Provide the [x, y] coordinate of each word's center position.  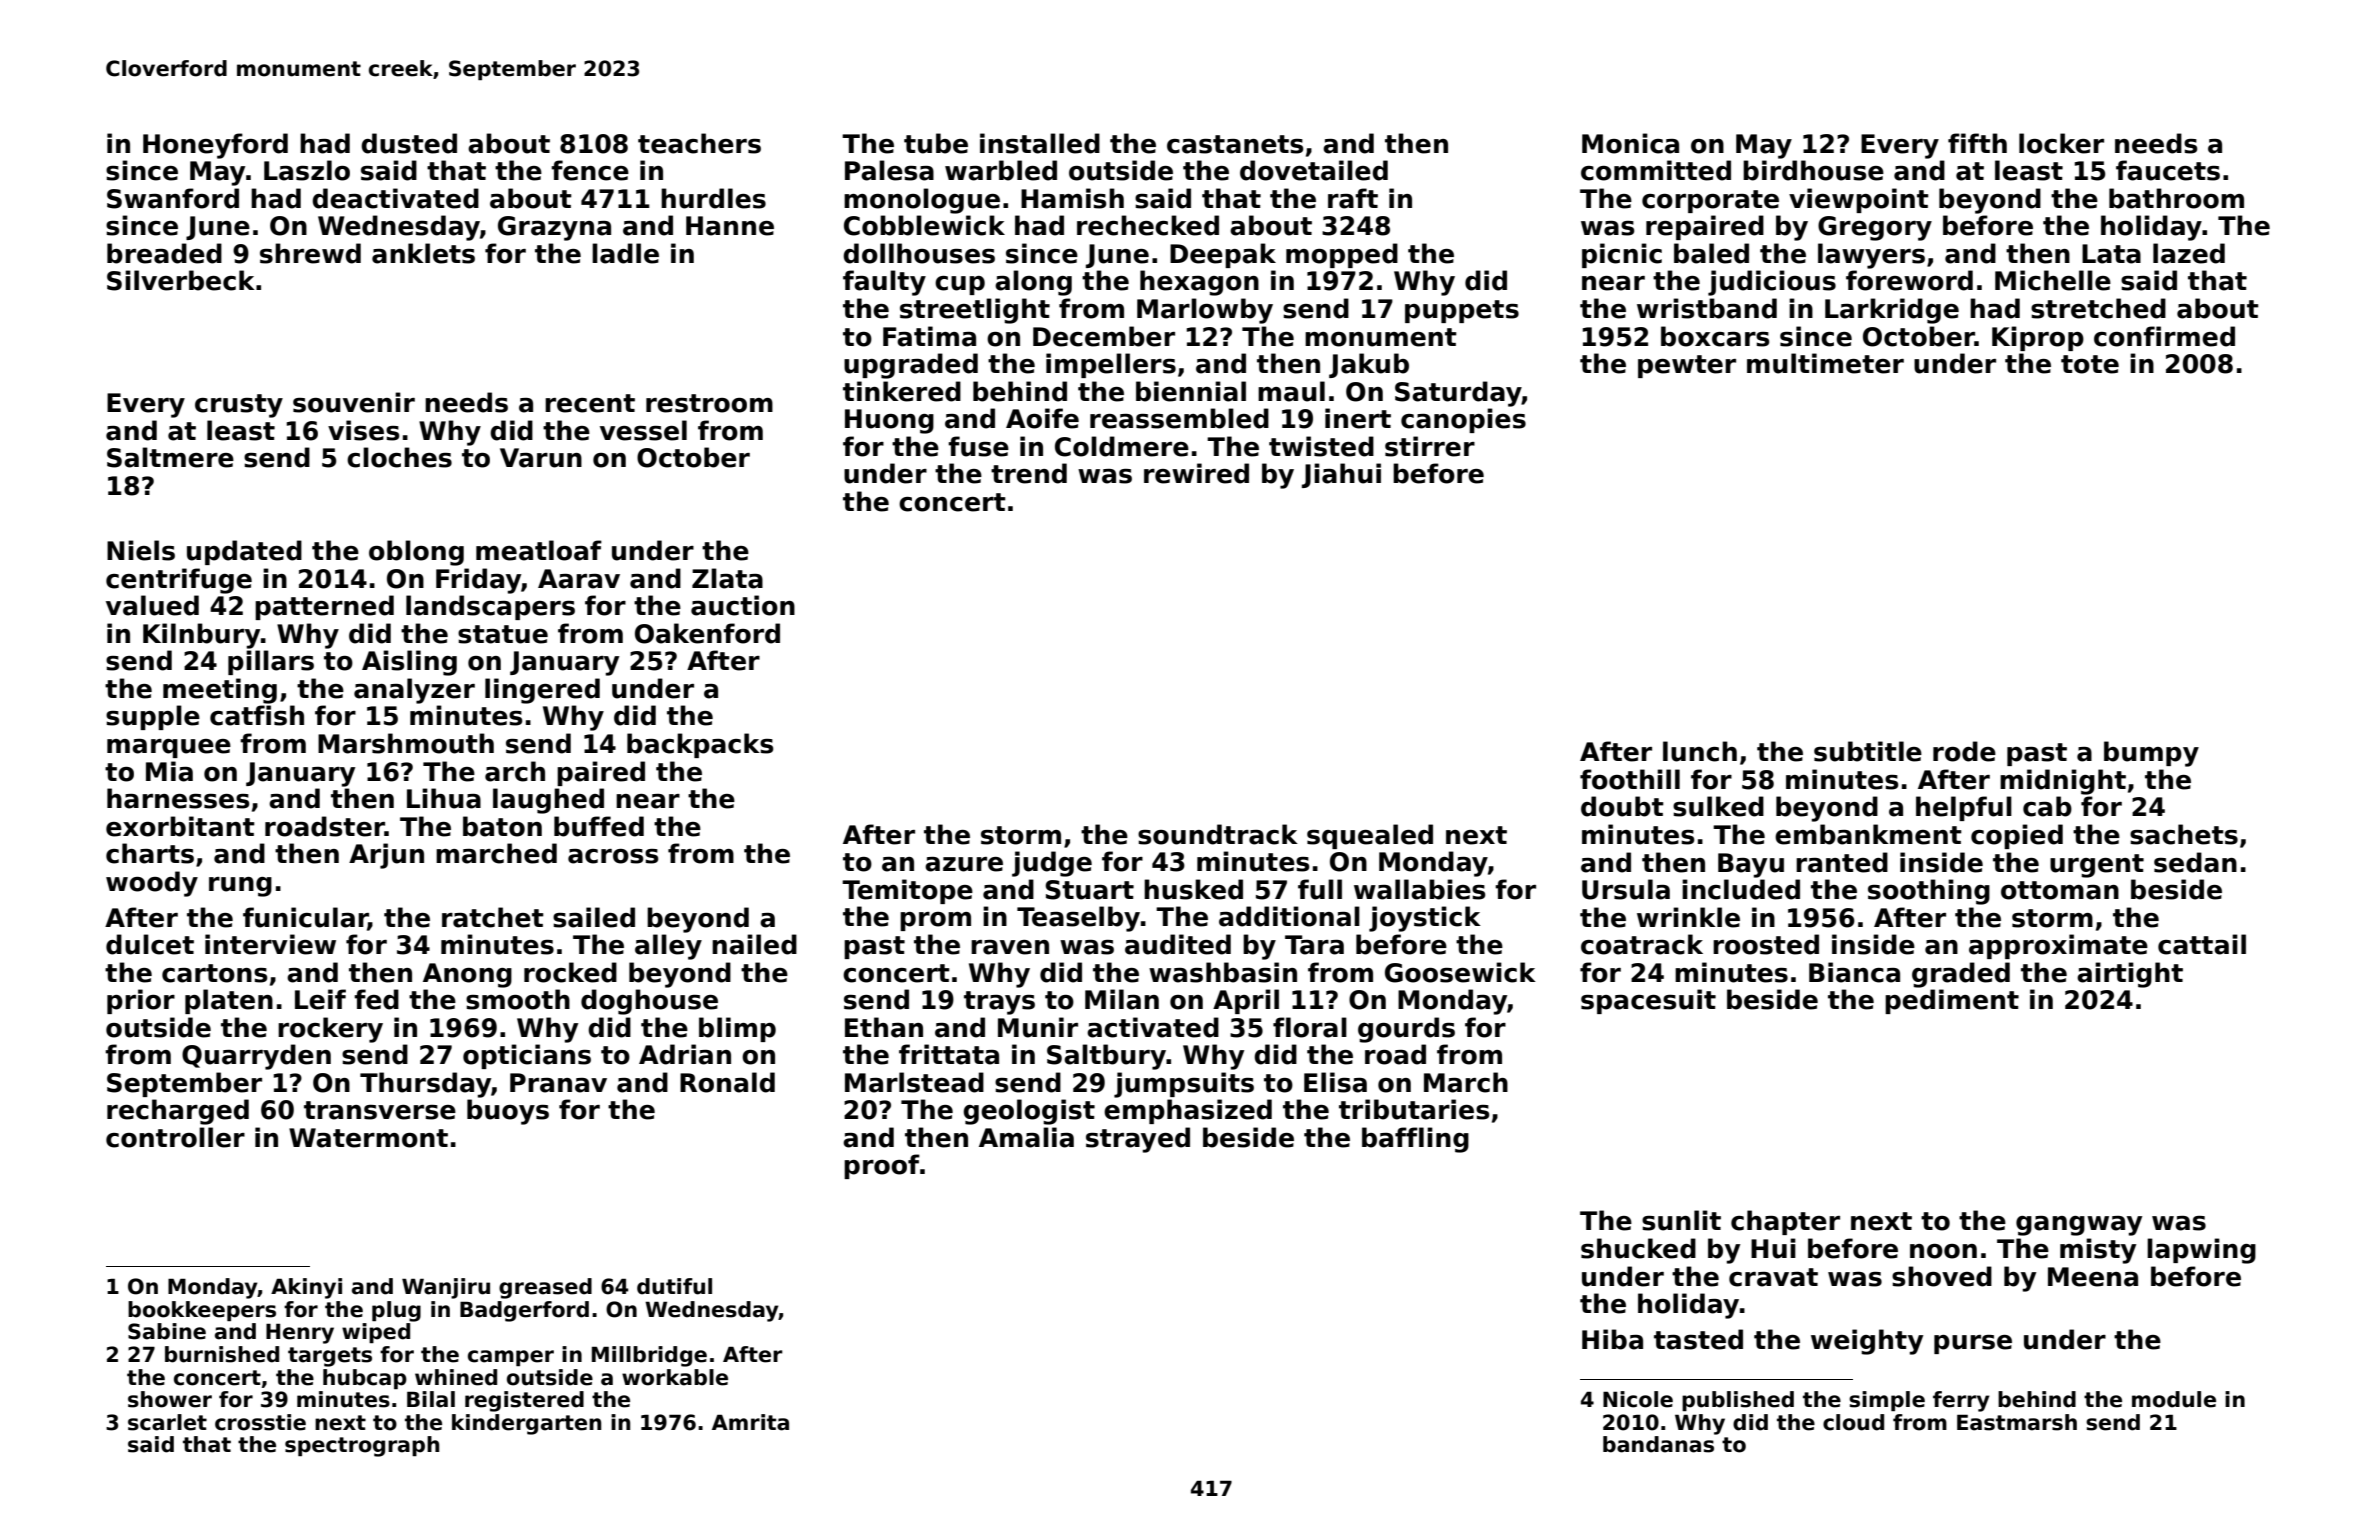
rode [1964, 751]
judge [1052, 864]
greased [545, 1288]
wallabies [1419, 889]
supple [153, 717]
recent [590, 403]
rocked [570, 972]
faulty [884, 283]
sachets [2184, 834]
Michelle [2053, 280]
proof [882, 1166]
